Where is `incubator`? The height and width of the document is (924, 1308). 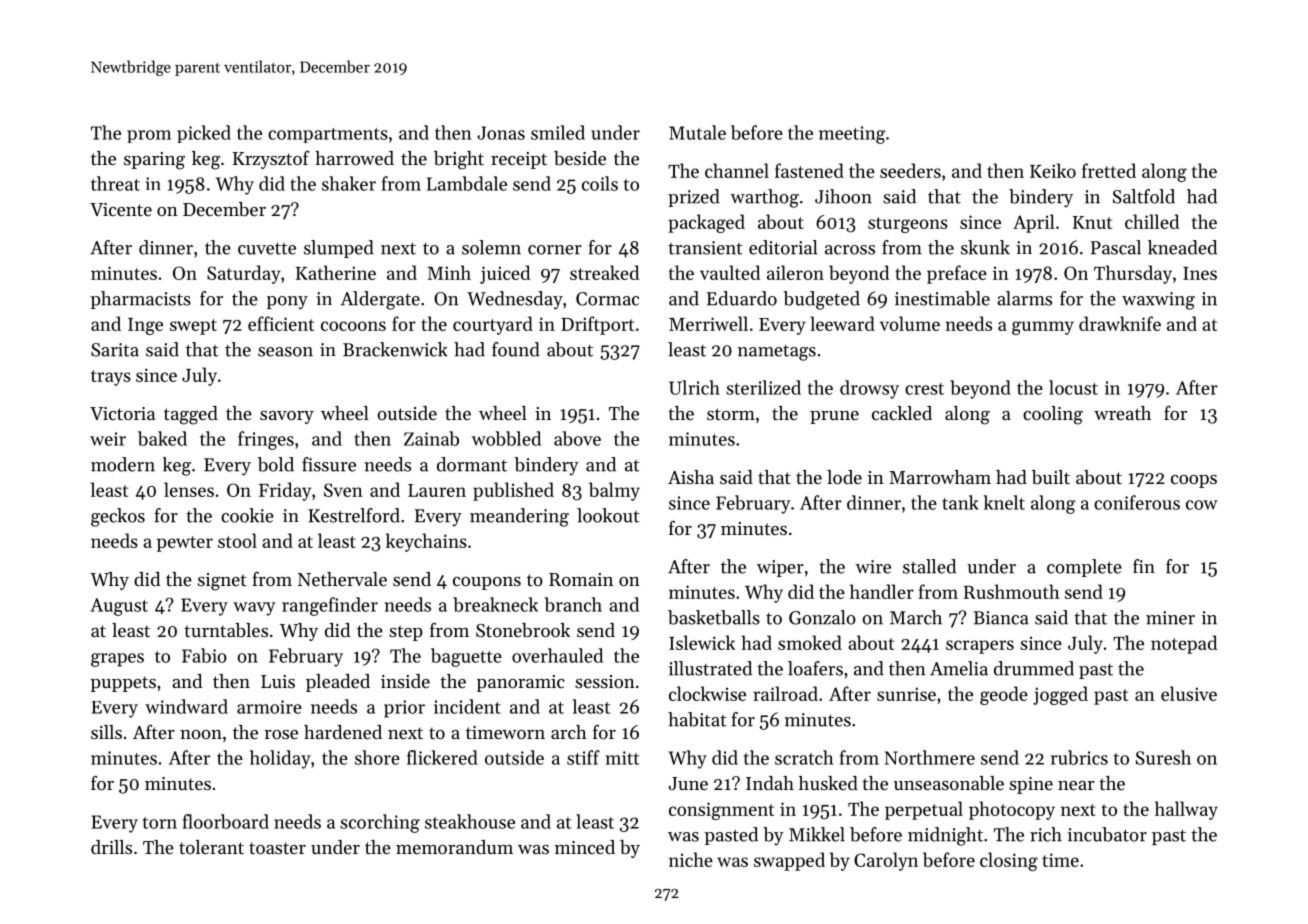
incubator is located at coordinates (1107, 834).
